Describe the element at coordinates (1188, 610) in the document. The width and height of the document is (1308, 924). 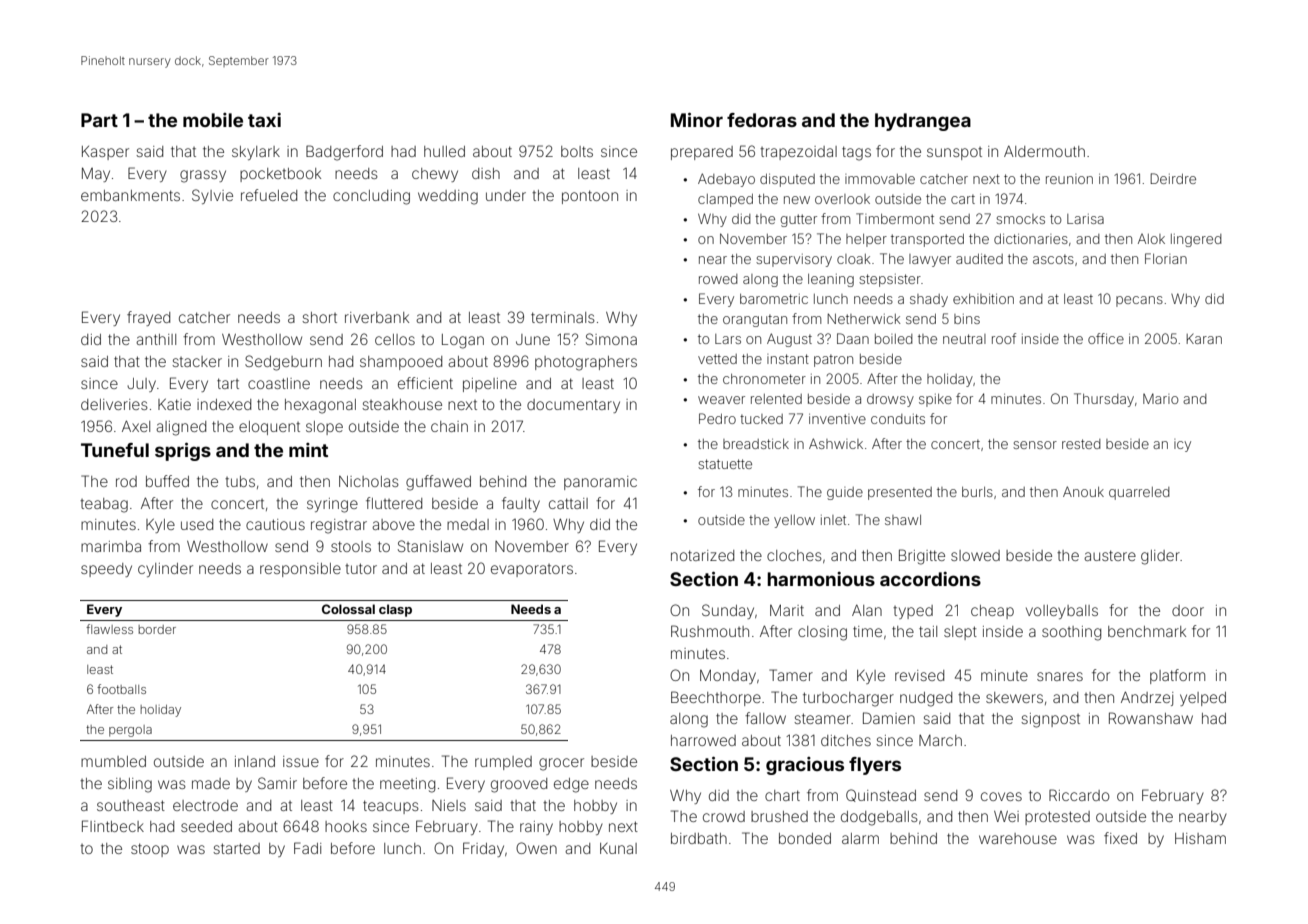
I see `door` at that location.
